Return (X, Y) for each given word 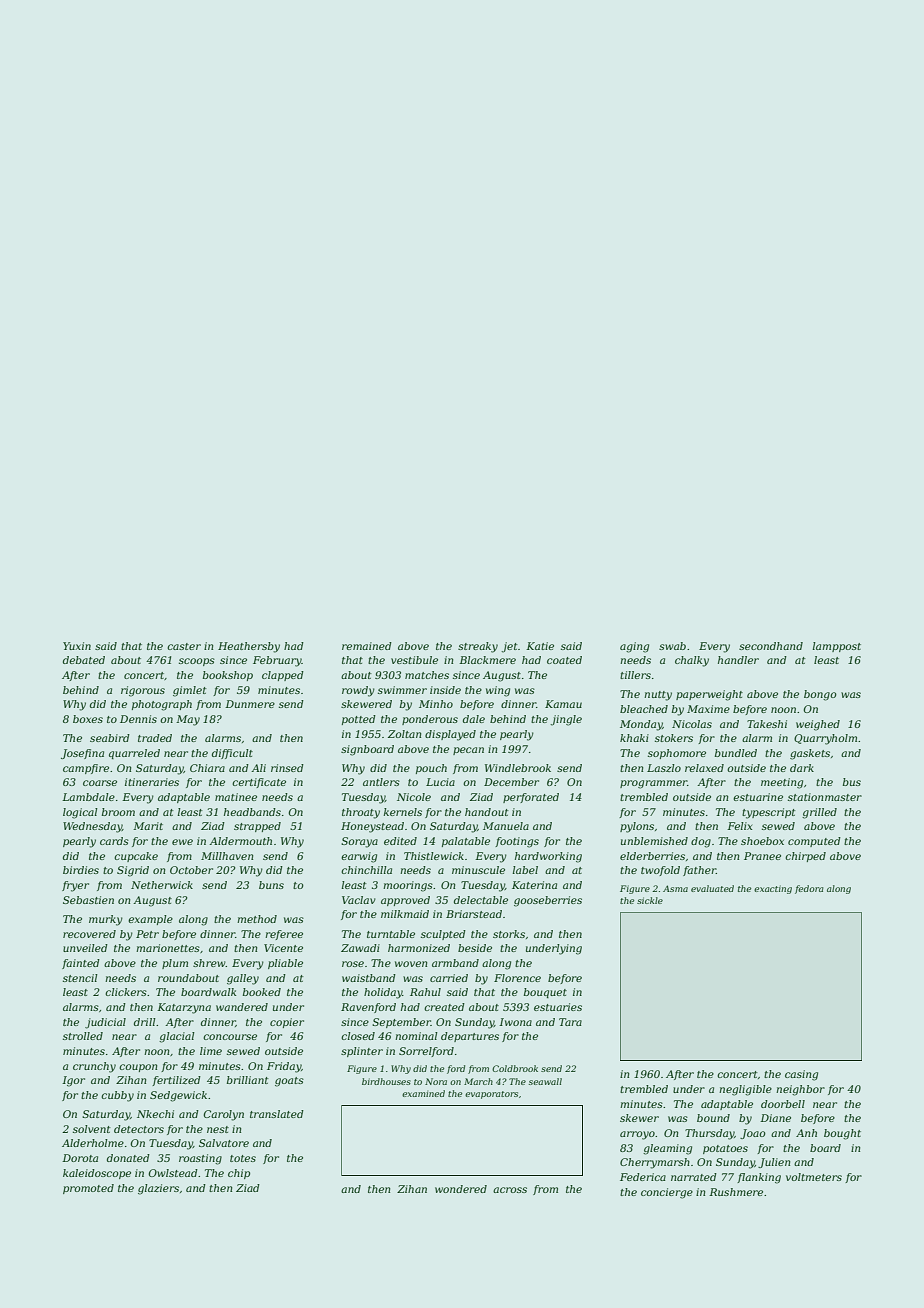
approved (405, 901)
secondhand (771, 646)
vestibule (414, 660)
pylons (637, 827)
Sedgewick (178, 1096)
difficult (232, 754)
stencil (80, 978)
